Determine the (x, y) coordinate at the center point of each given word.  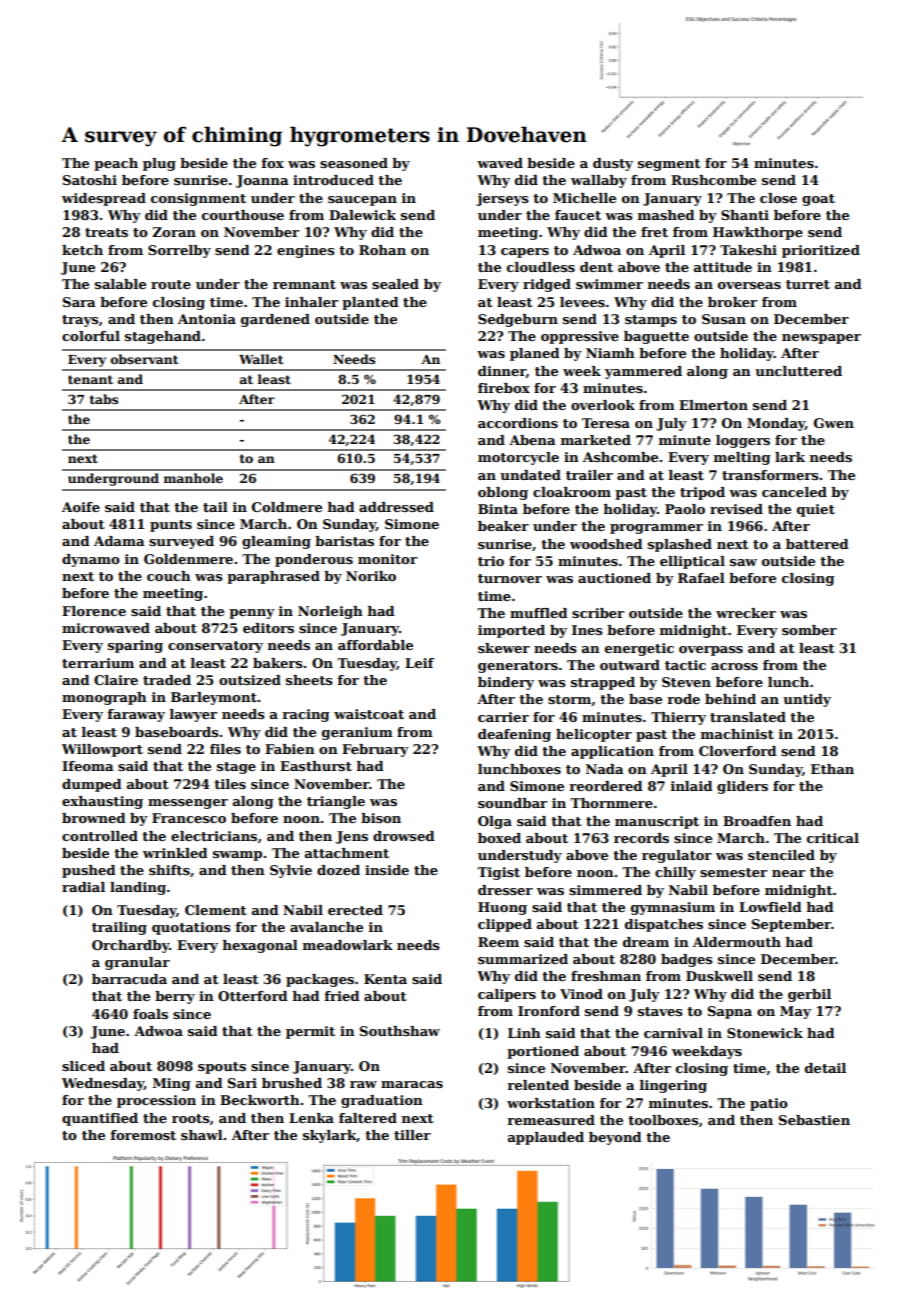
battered (817, 544)
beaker (503, 526)
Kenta (385, 979)
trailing (119, 928)
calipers (507, 995)
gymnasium (673, 908)
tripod (702, 493)
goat (818, 200)
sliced (83, 1066)
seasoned (354, 163)
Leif (419, 663)
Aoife (81, 507)
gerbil (809, 995)
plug (159, 164)
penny (252, 614)
